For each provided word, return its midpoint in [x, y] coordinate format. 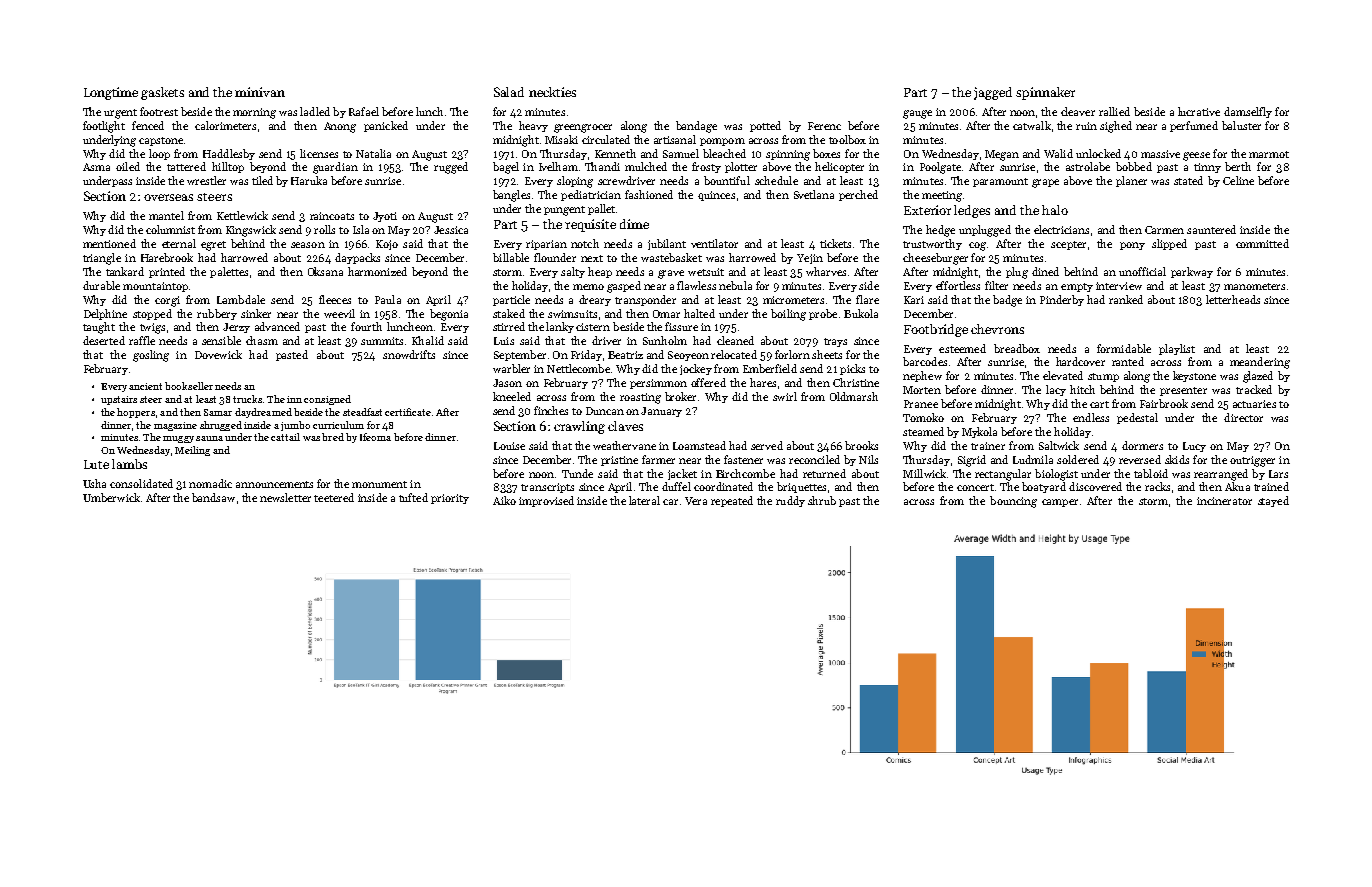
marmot [1269, 154]
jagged [993, 93]
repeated [732, 501]
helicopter [839, 167]
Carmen [1164, 230]
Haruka [309, 180]
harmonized [377, 271]
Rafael [364, 111]
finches [551, 410]
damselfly [1248, 112]
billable [511, 257]
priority [450, 499]
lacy [1056, 390]
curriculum [338, 425]
